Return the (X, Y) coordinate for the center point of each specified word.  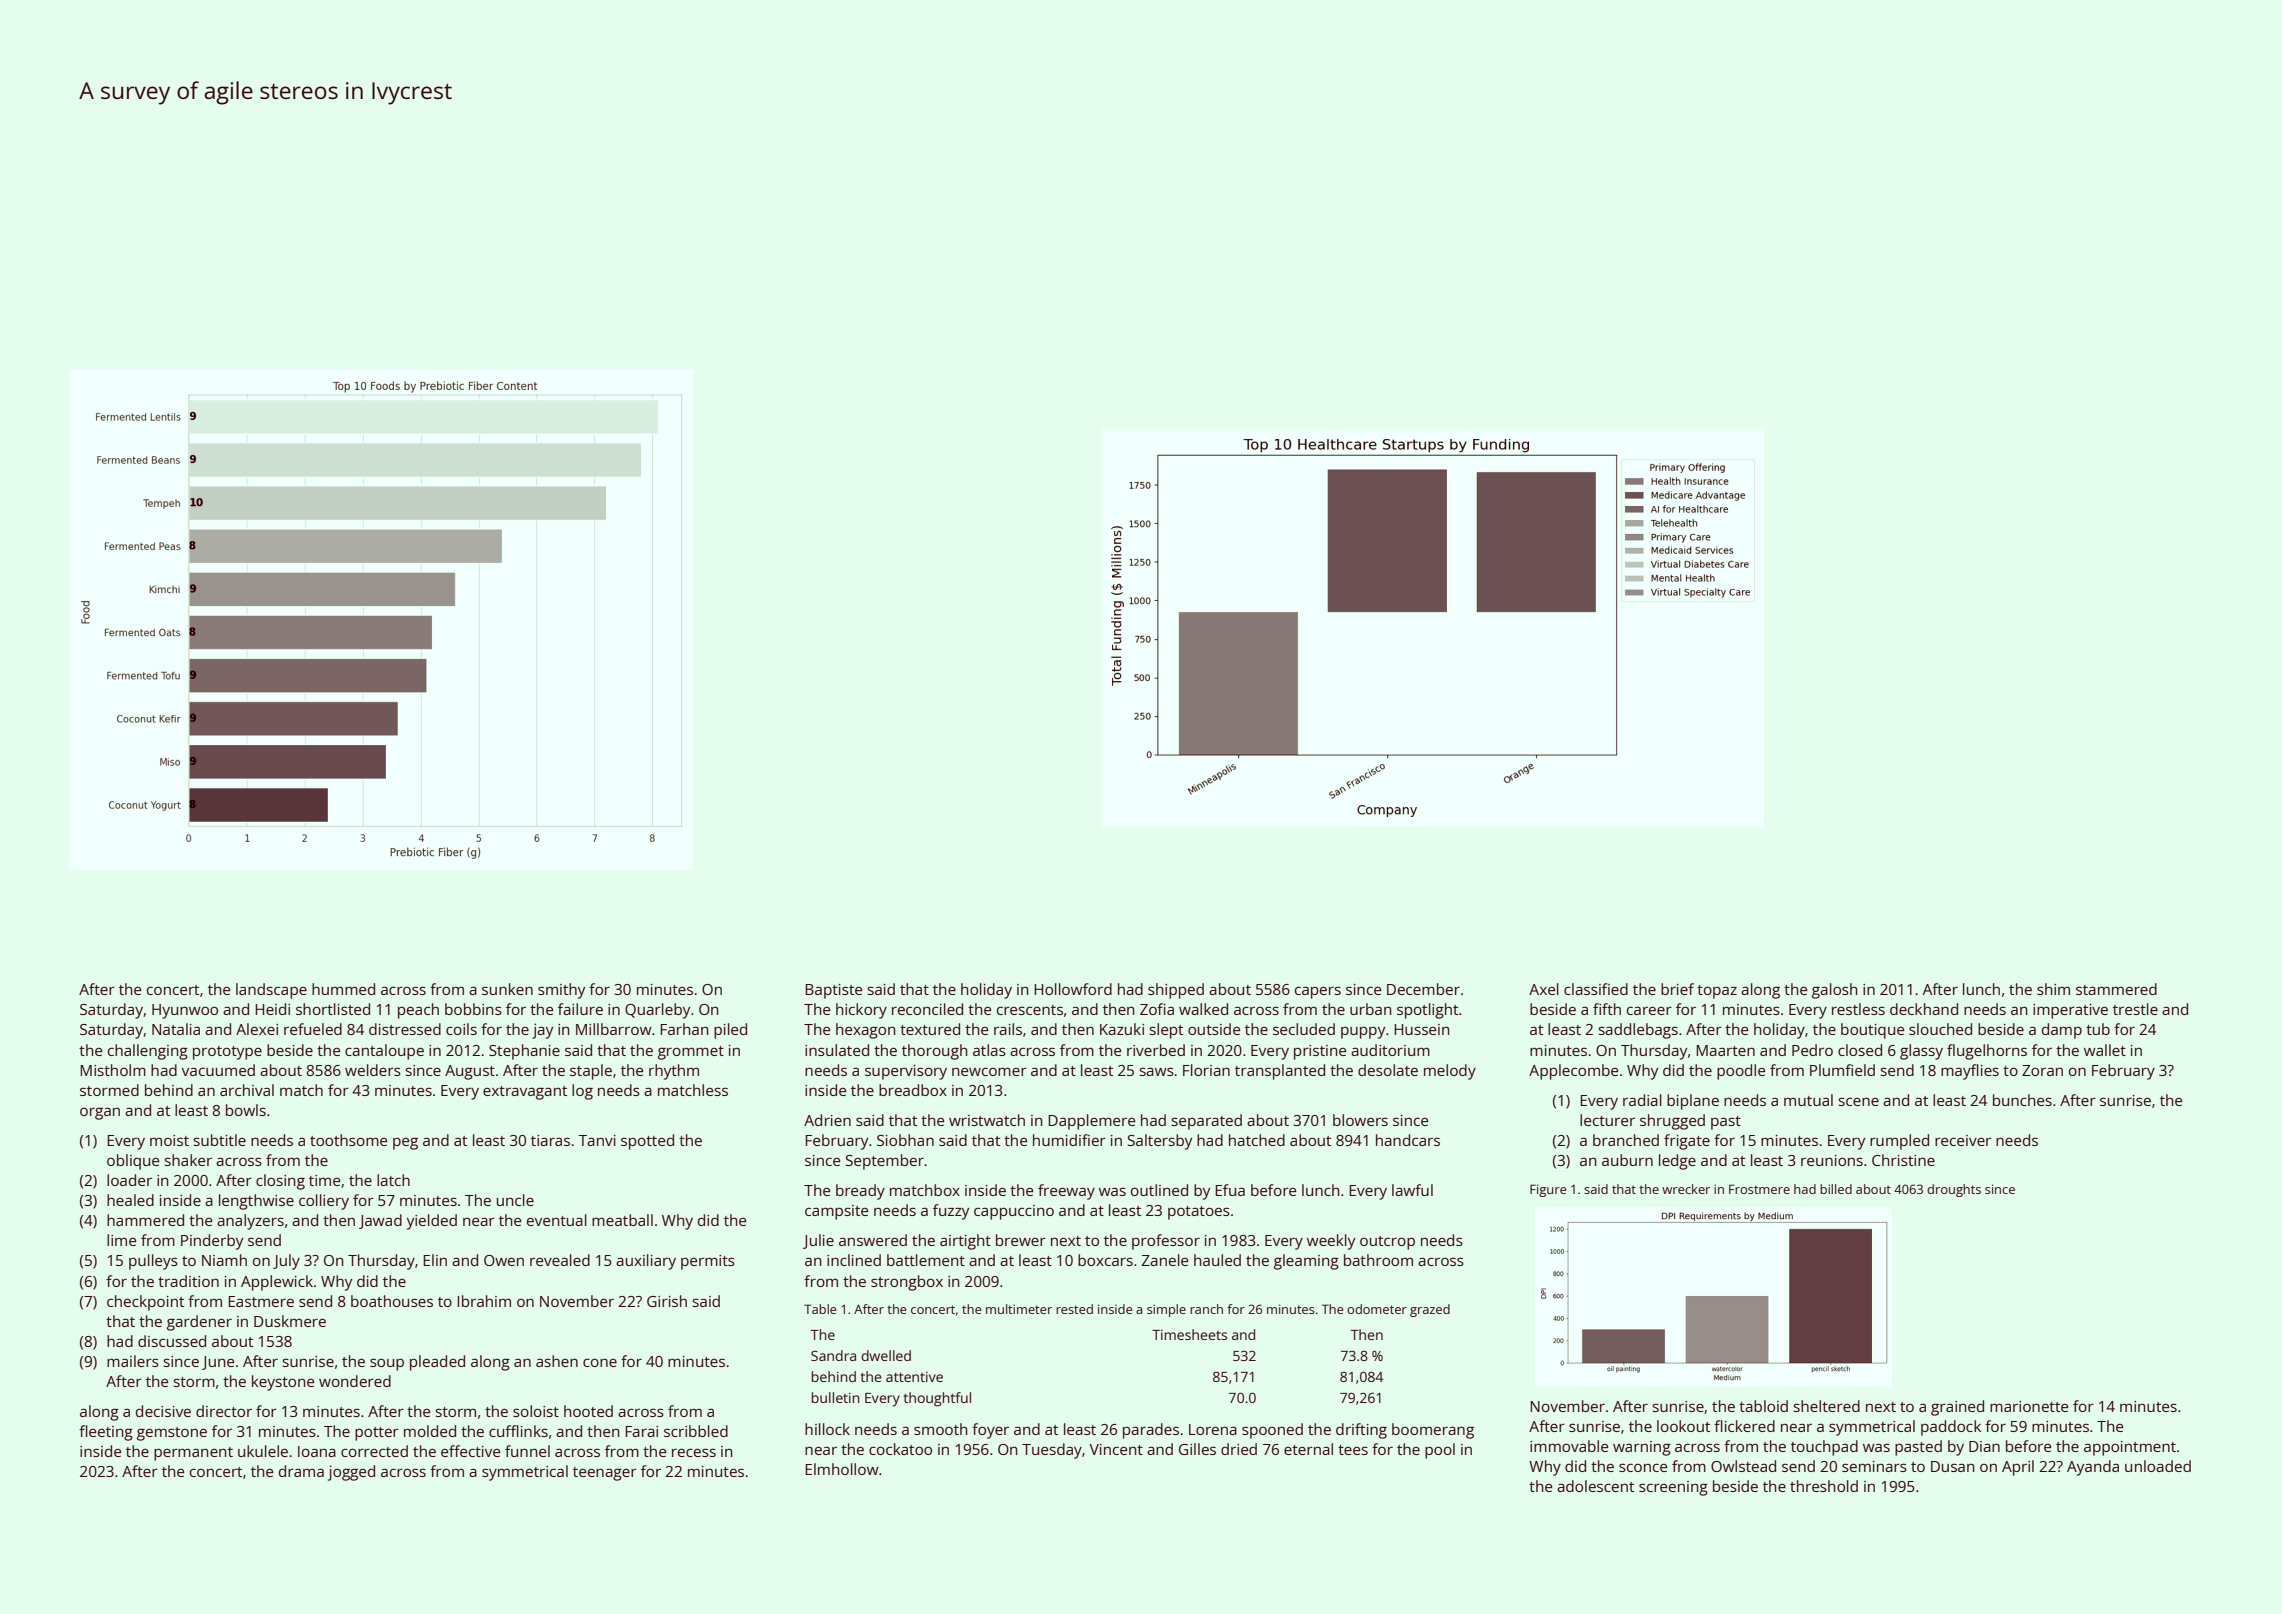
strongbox (907, 1283)
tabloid (1763, 1406)
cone (600, 1362)
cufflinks (518, 1431)
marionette (2029, 1406)
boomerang (1433, 1431)
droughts (1954, 1190)
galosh (1835, 991)
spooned (1272, 1431)
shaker (188, 1160)
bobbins (473, 1009)
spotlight (1427, 1011)
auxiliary (646, 1262)
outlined (1159, 1190)
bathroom (1378, 1260)
